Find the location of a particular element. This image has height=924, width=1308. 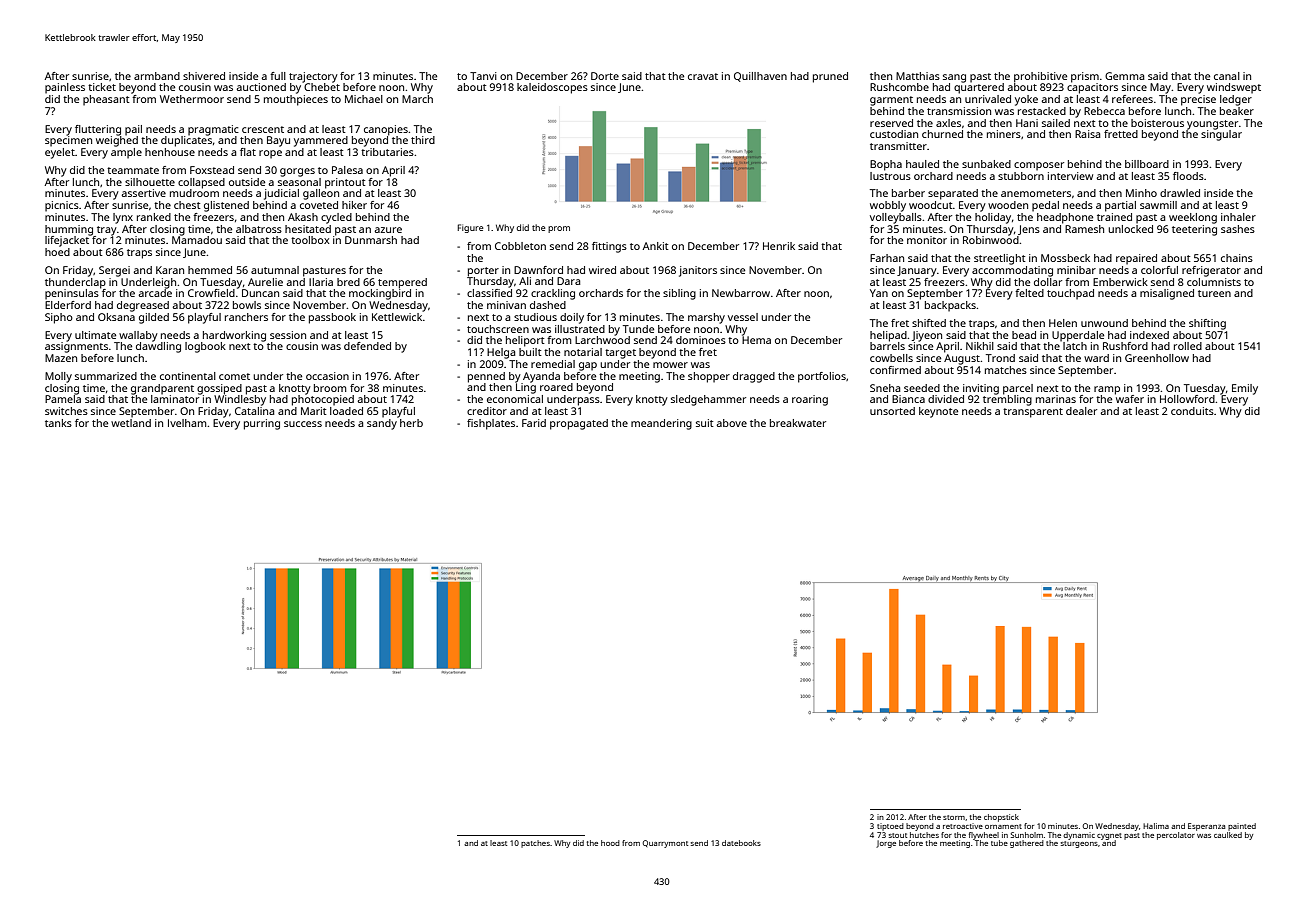

dominoes is located at coordinates (701, 340).
